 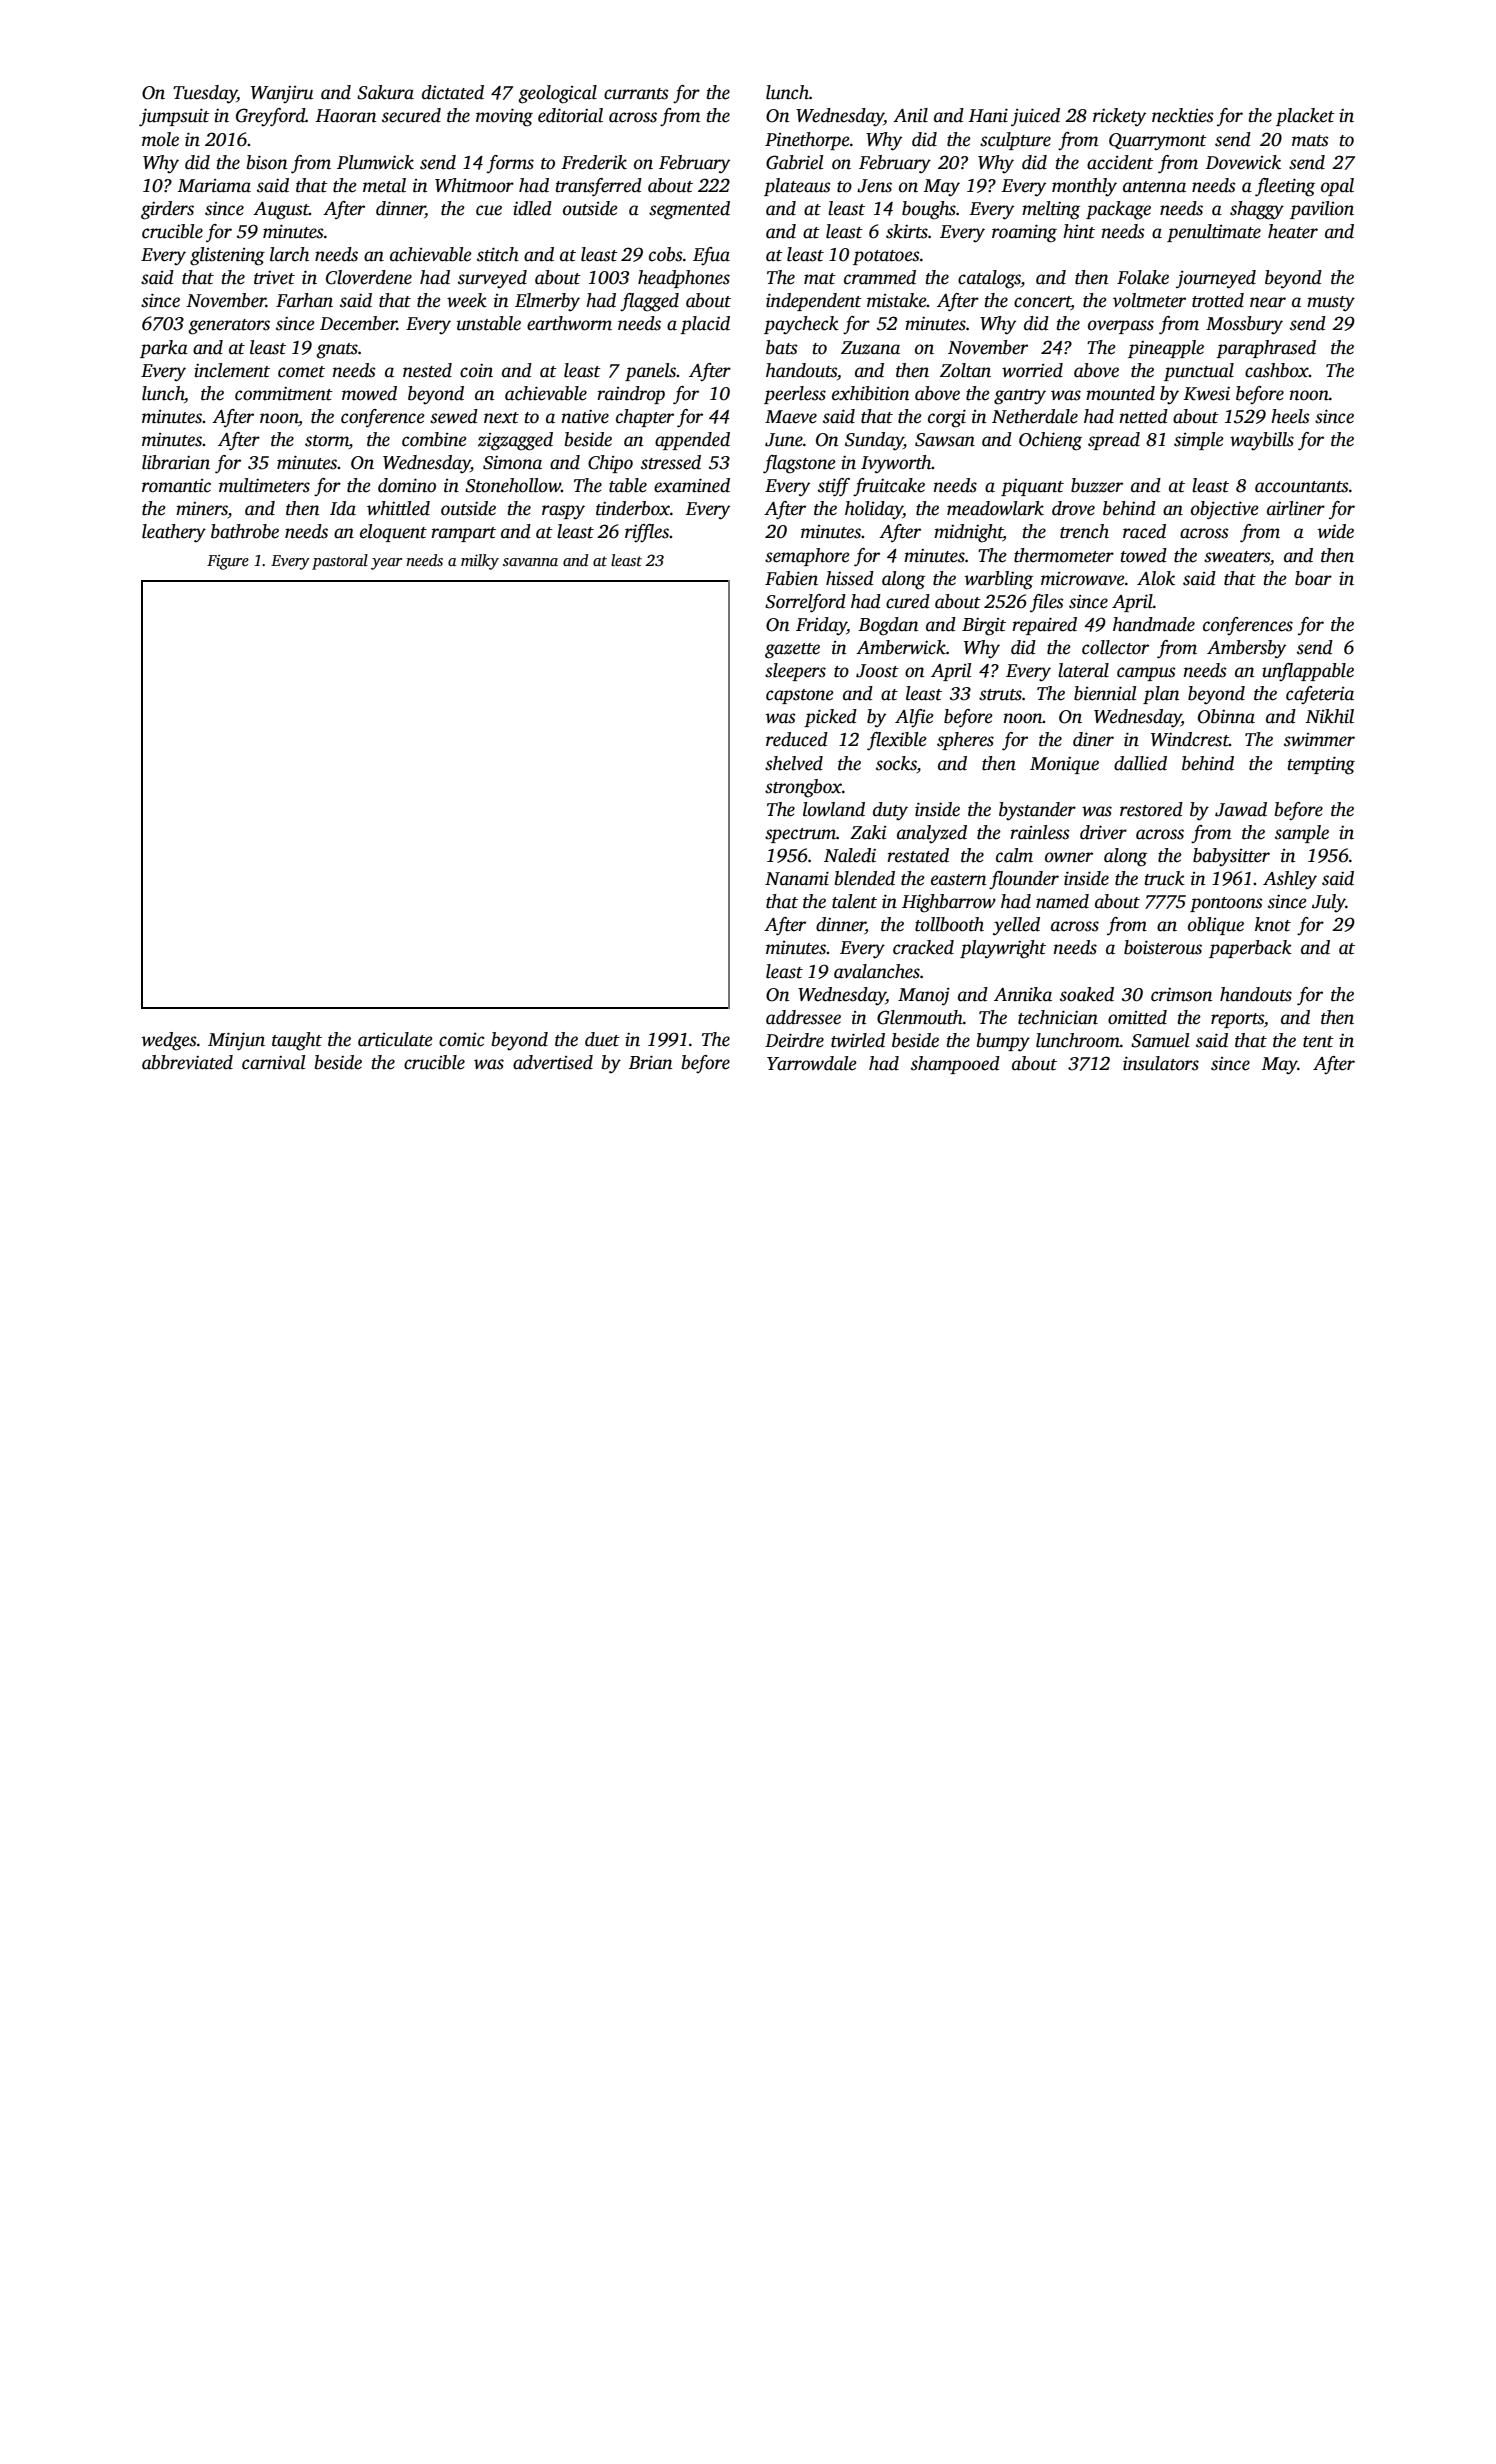 What do you see at coordinates (271, 117) in the document?
I see `Greyford` at bounding box center [271, 117].
